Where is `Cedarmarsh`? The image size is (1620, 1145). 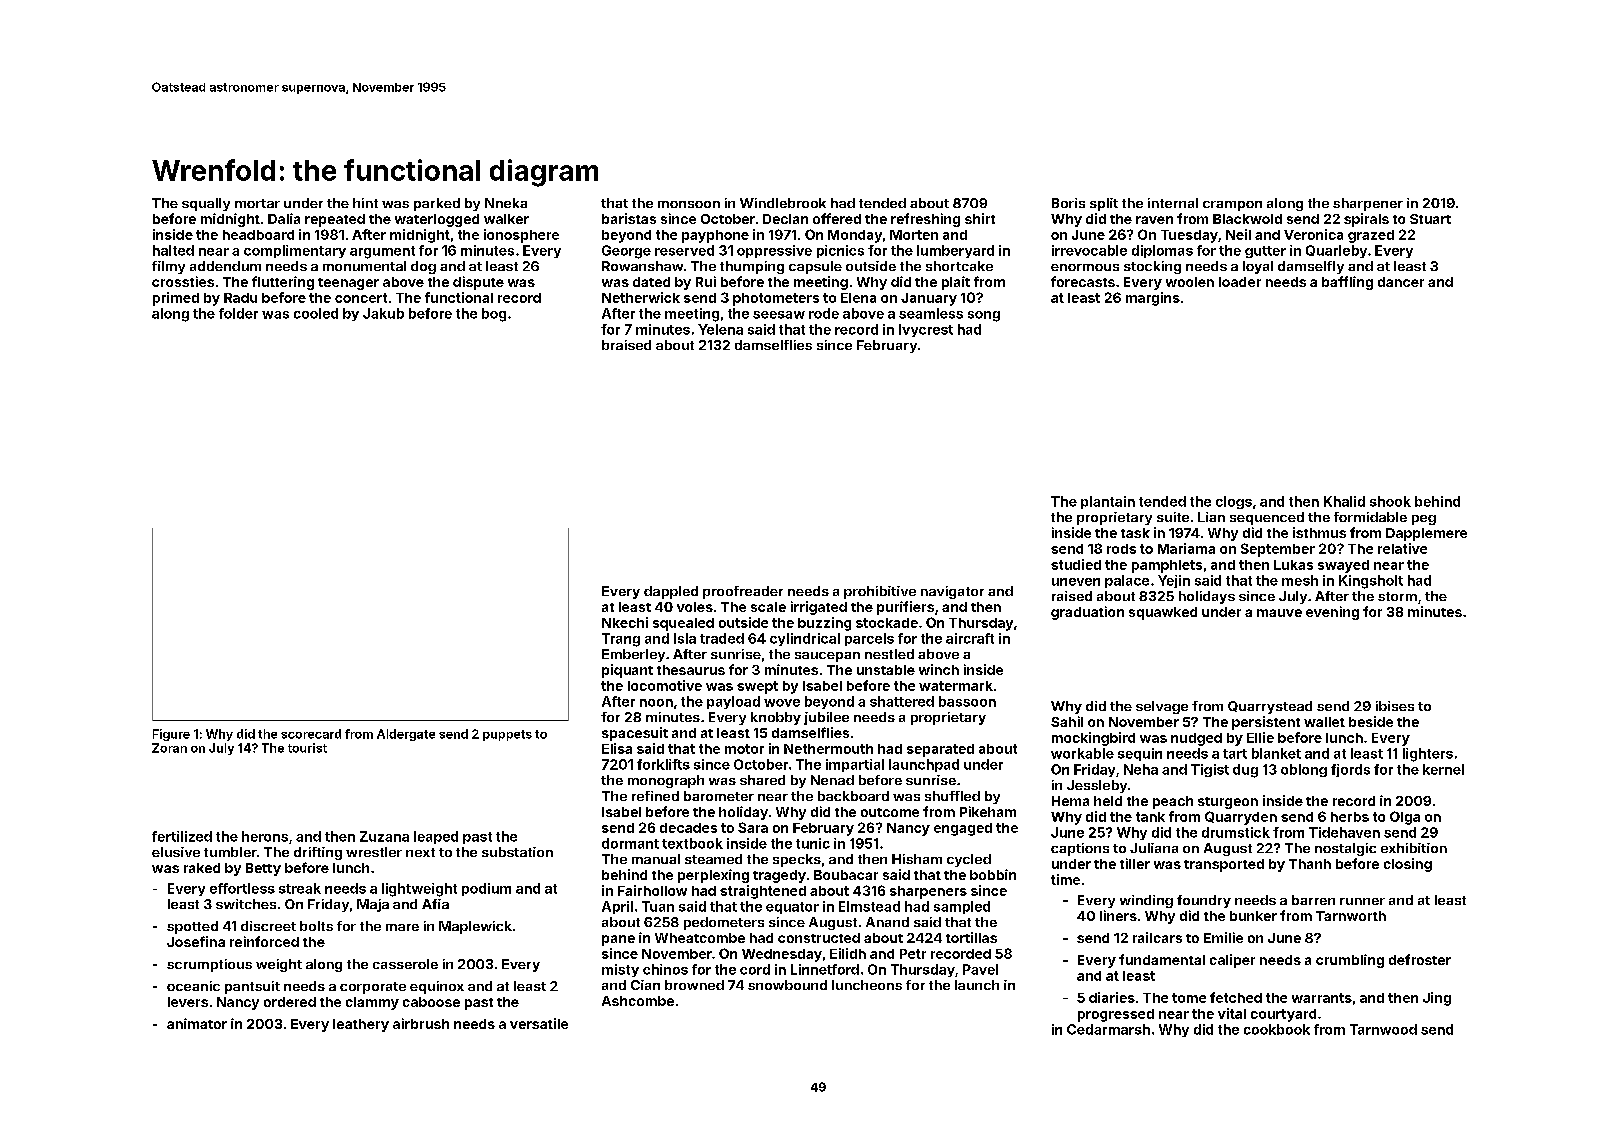 Cedarmarsh is located at coordinates (1108, 1029).
